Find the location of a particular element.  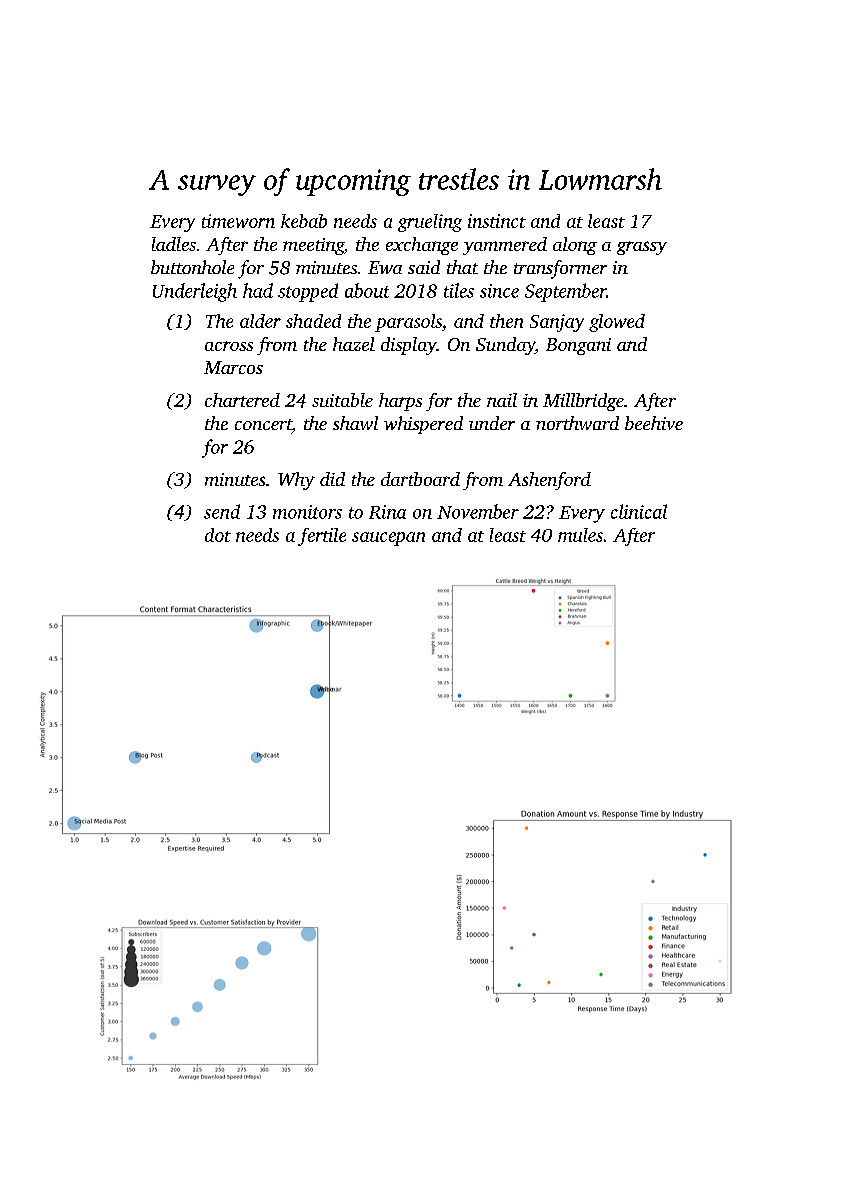

ladles is located at coordinates (174, 244).
